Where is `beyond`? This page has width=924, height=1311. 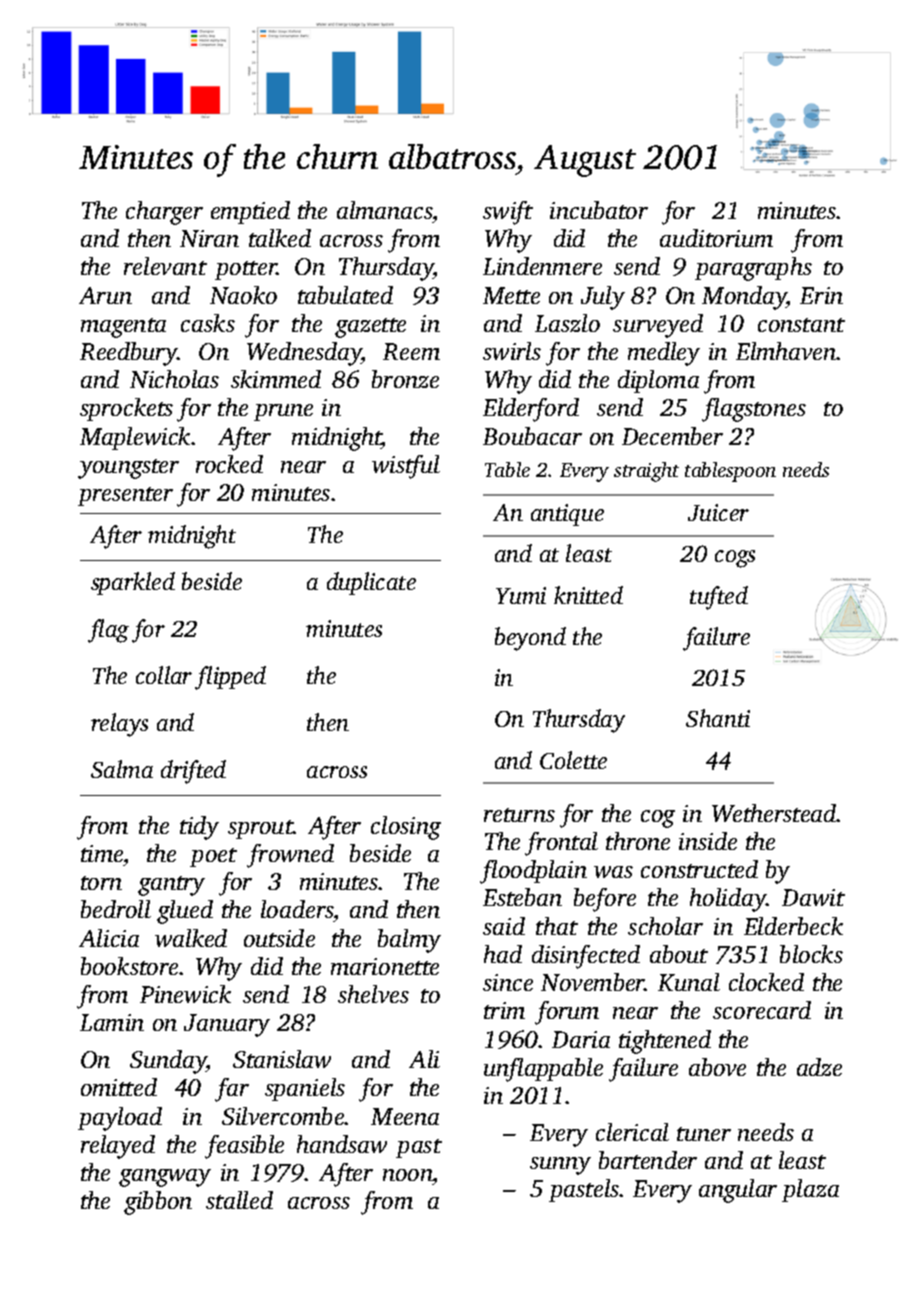
beyond is located at coordinates (530, 639).
